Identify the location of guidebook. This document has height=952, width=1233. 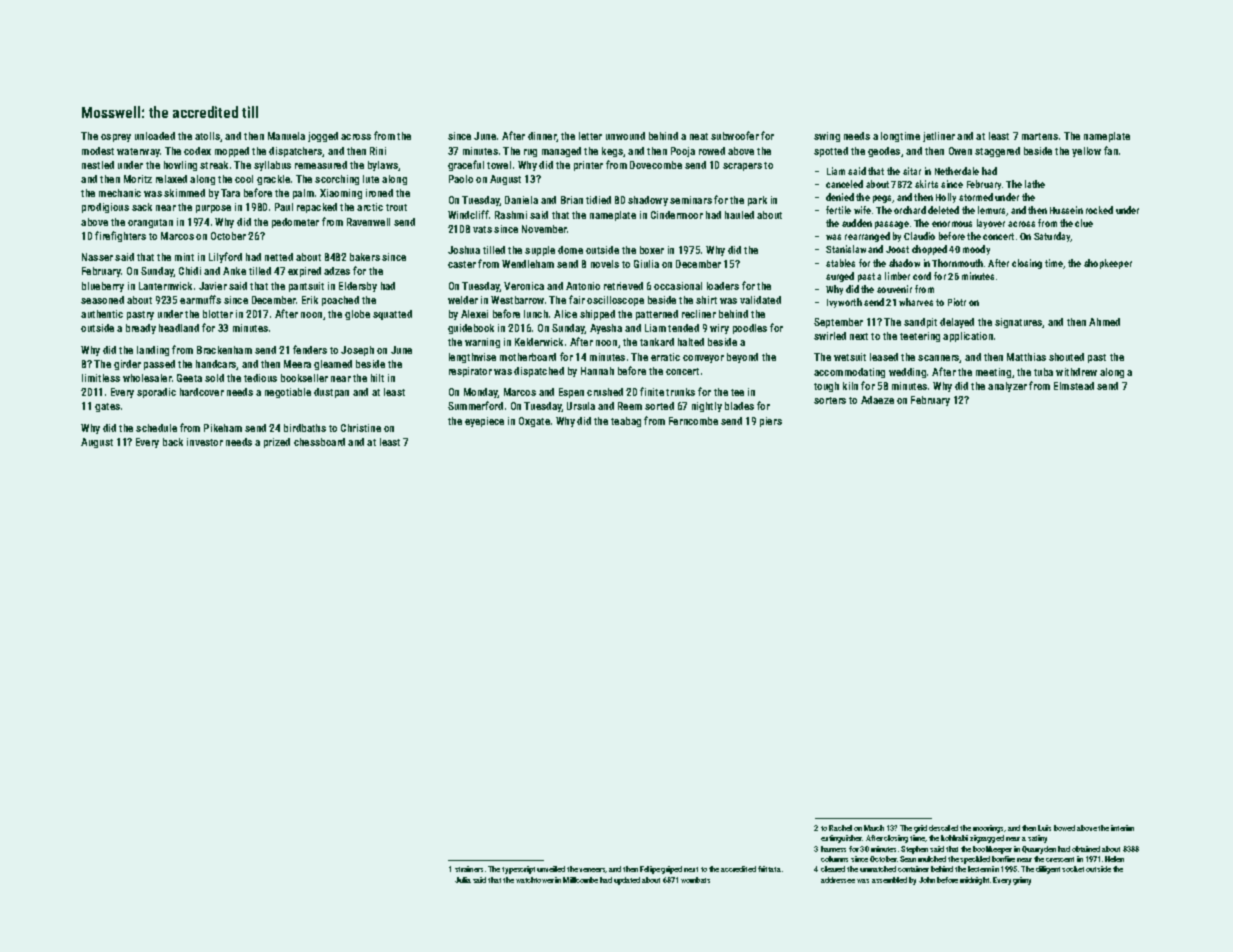
(471, 329).
